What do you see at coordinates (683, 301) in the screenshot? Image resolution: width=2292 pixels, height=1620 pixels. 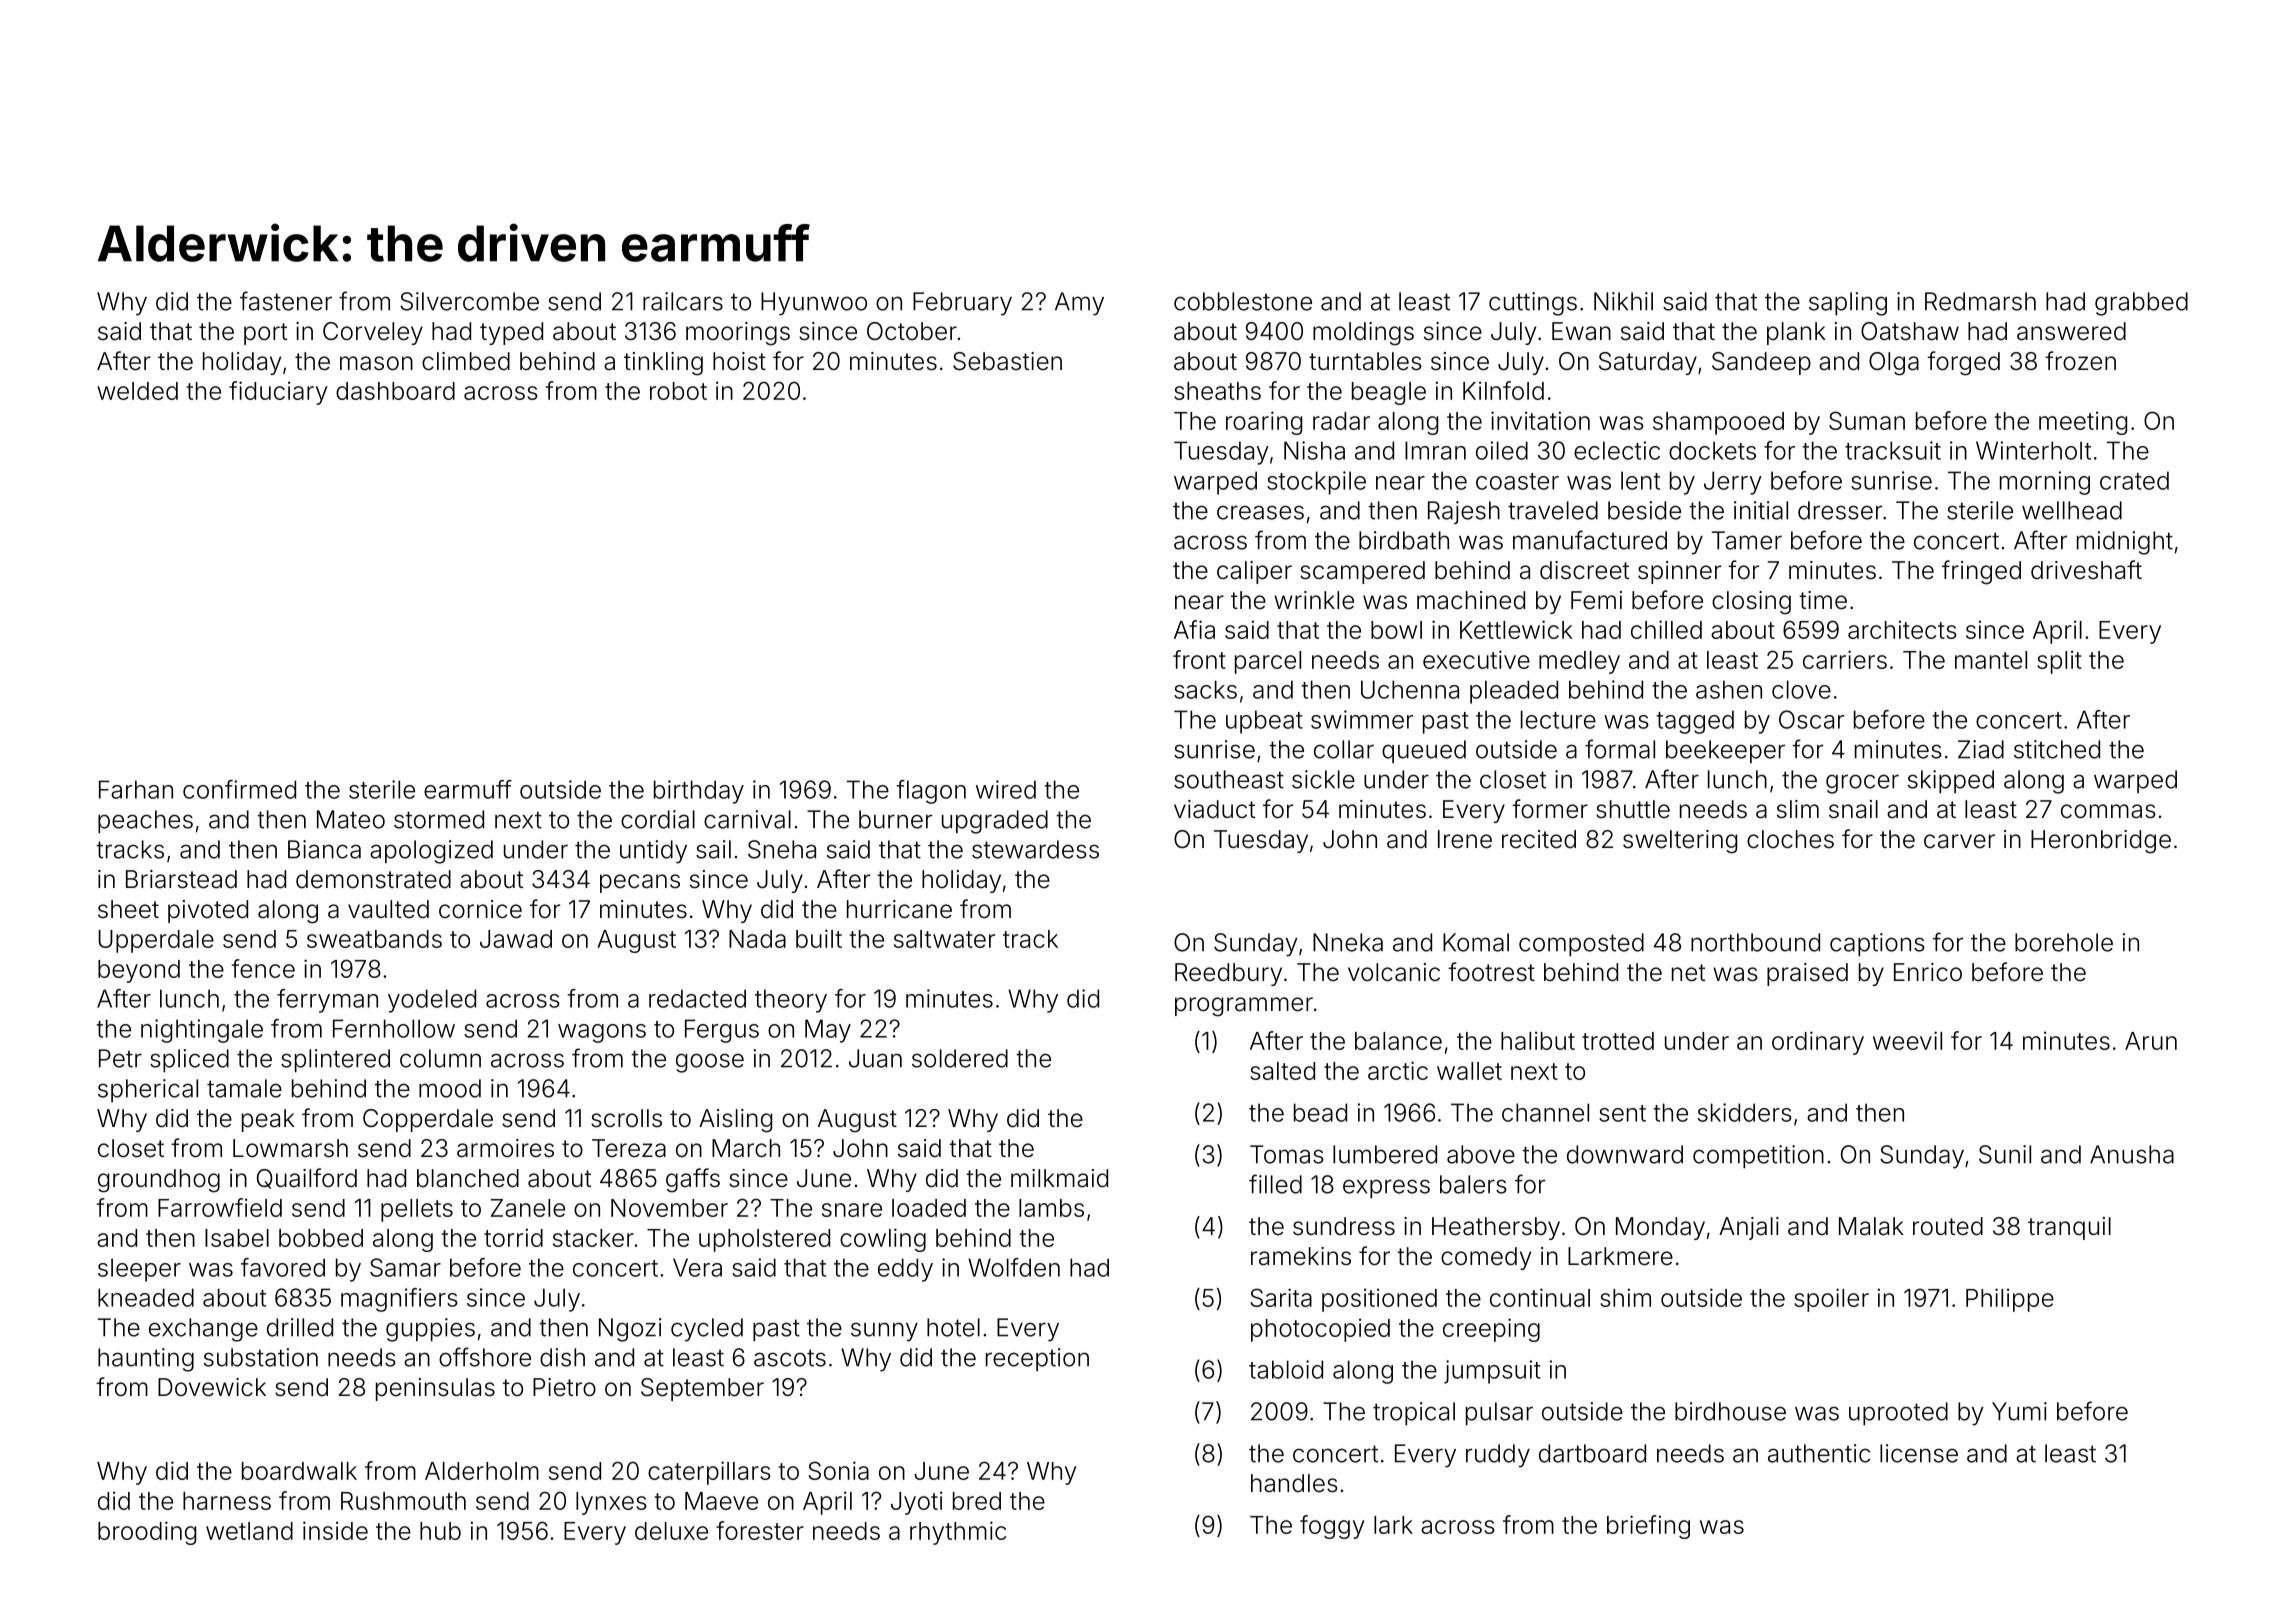 I see `railcars` at bounding box center [683, 301].
